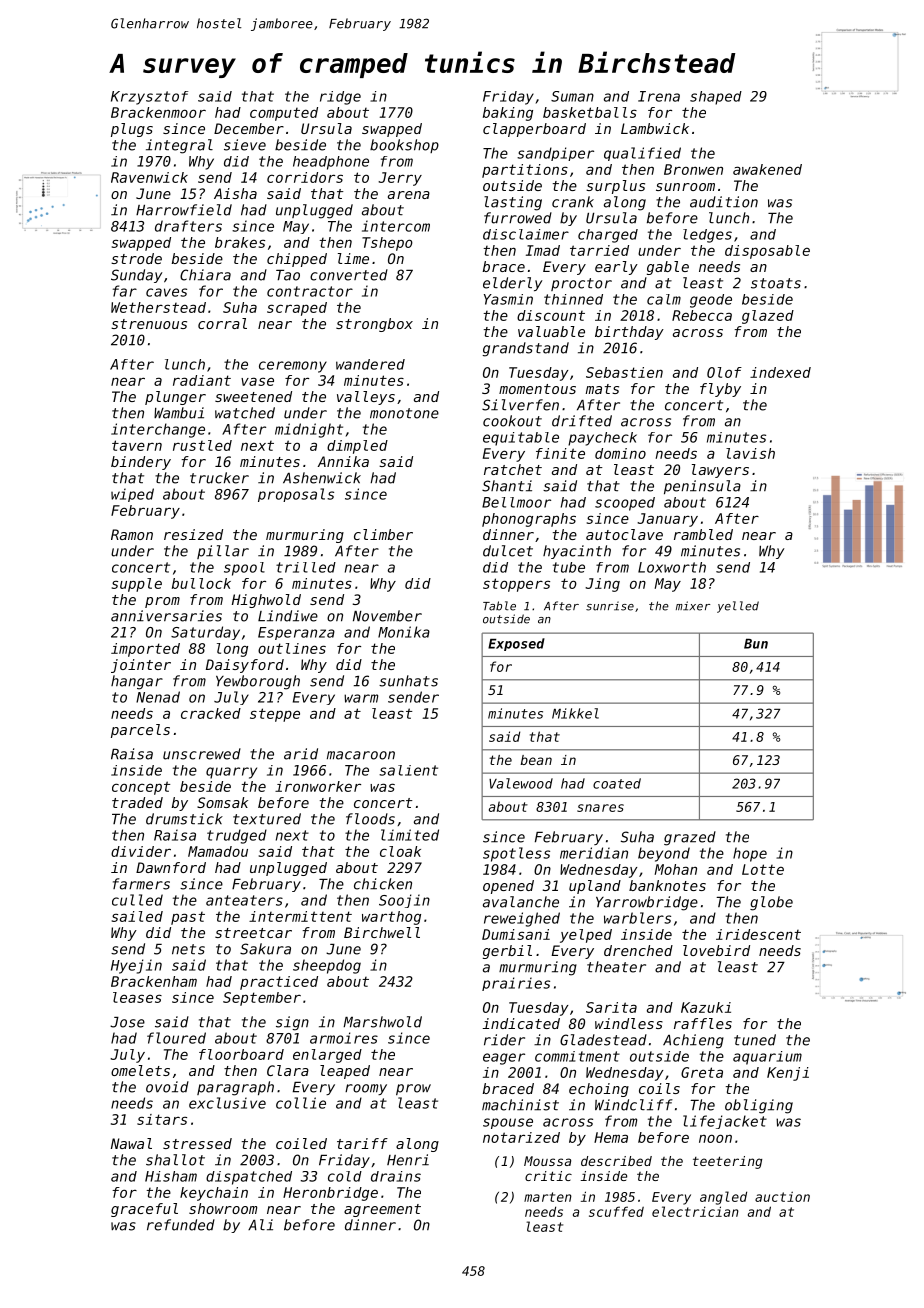 This screenshot has height=1308, width=924. What do you see at coordinates (382, 1210) in the screenshot?
I see `agreement` at bounding box center [382, 1210].
